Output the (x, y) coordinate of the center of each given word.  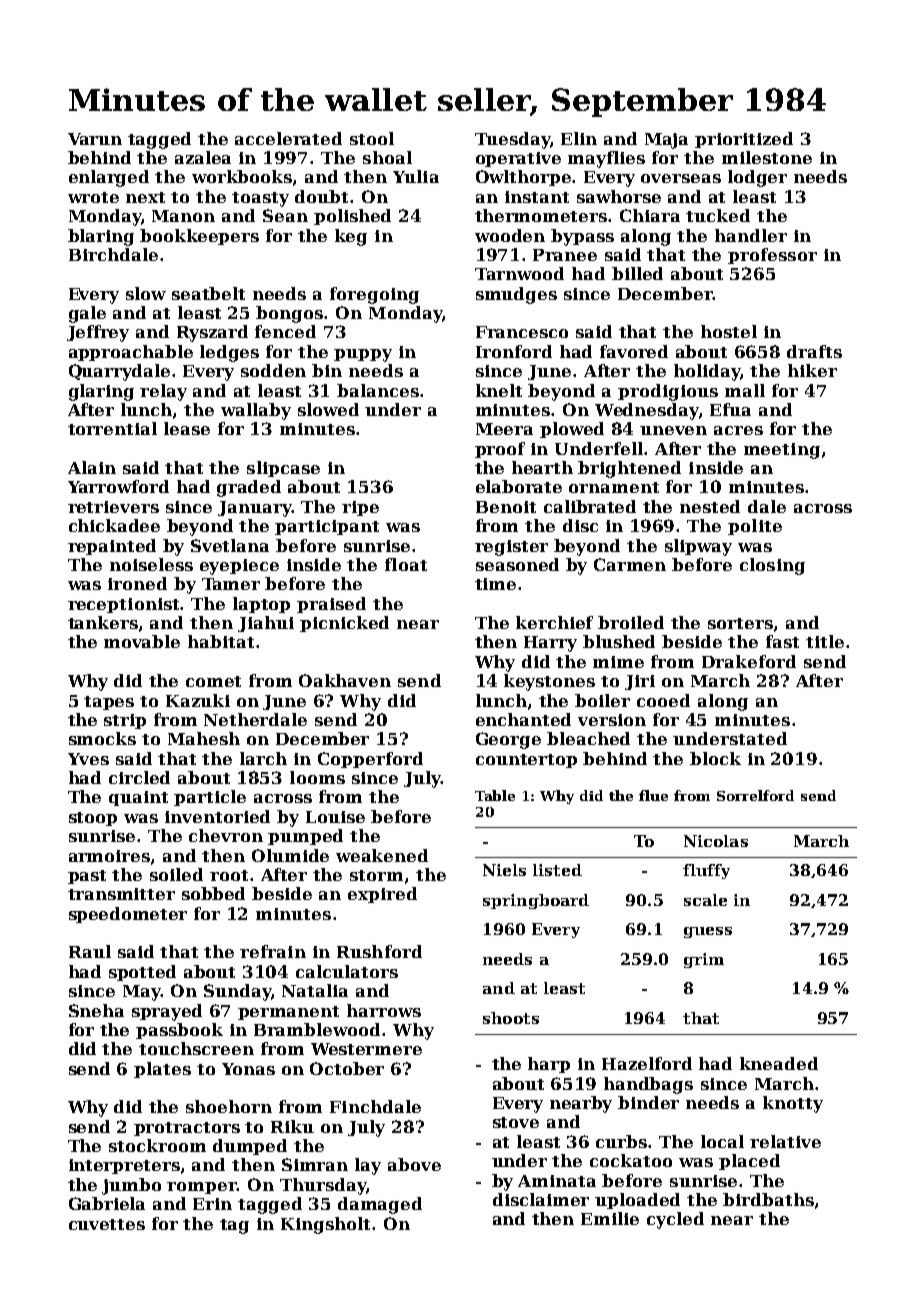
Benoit (506, 507)
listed (557, 870)
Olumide (290, 855)
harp (549, 1065)
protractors (187, 1129)
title (825, 641)
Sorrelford (755, 795)
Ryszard (212, 333)
